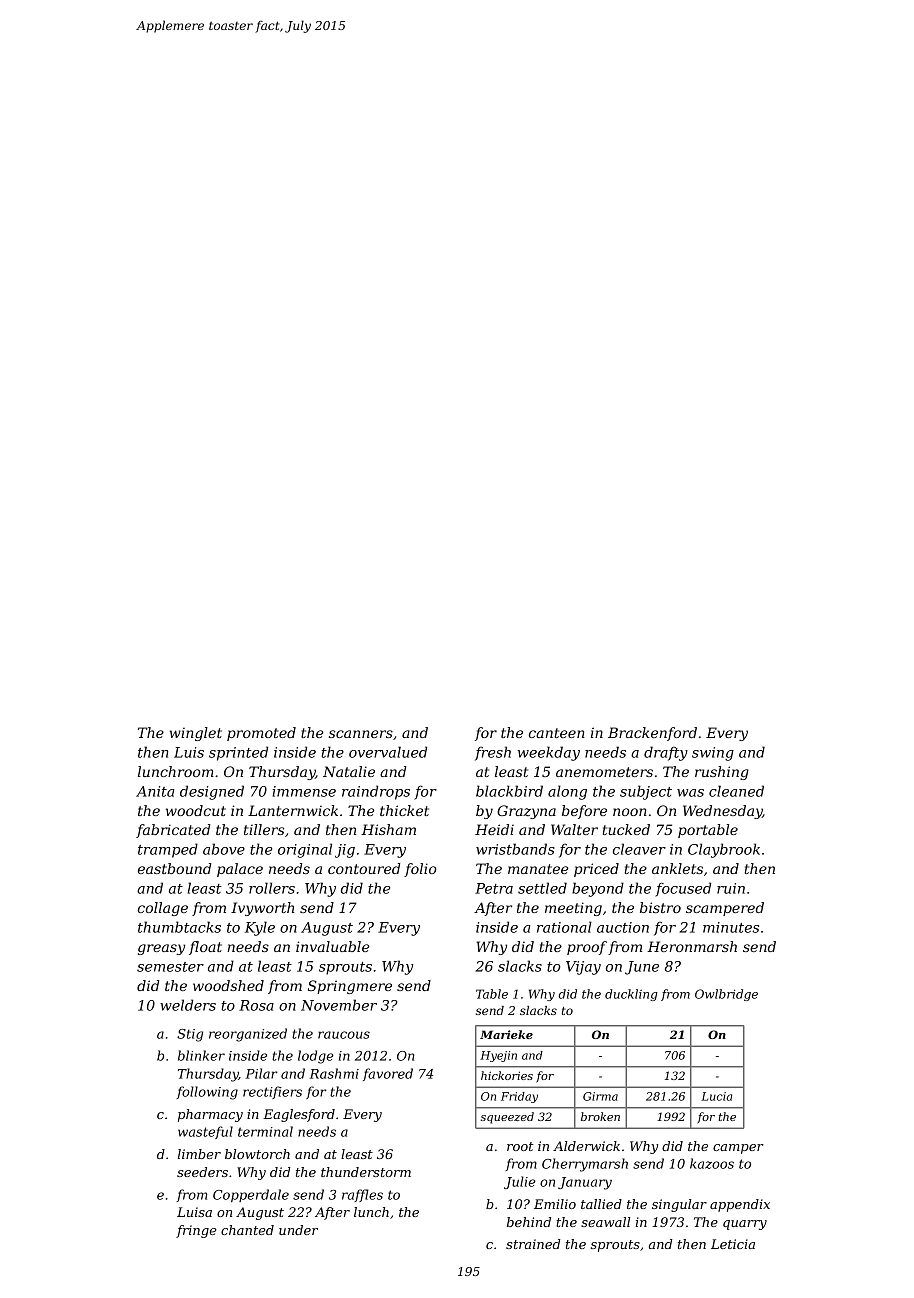 The image size is (914, 1298). What do you see at coordinates (362, 1195) in the page?
I see `raffles` at bounding box center [362, 1195].
